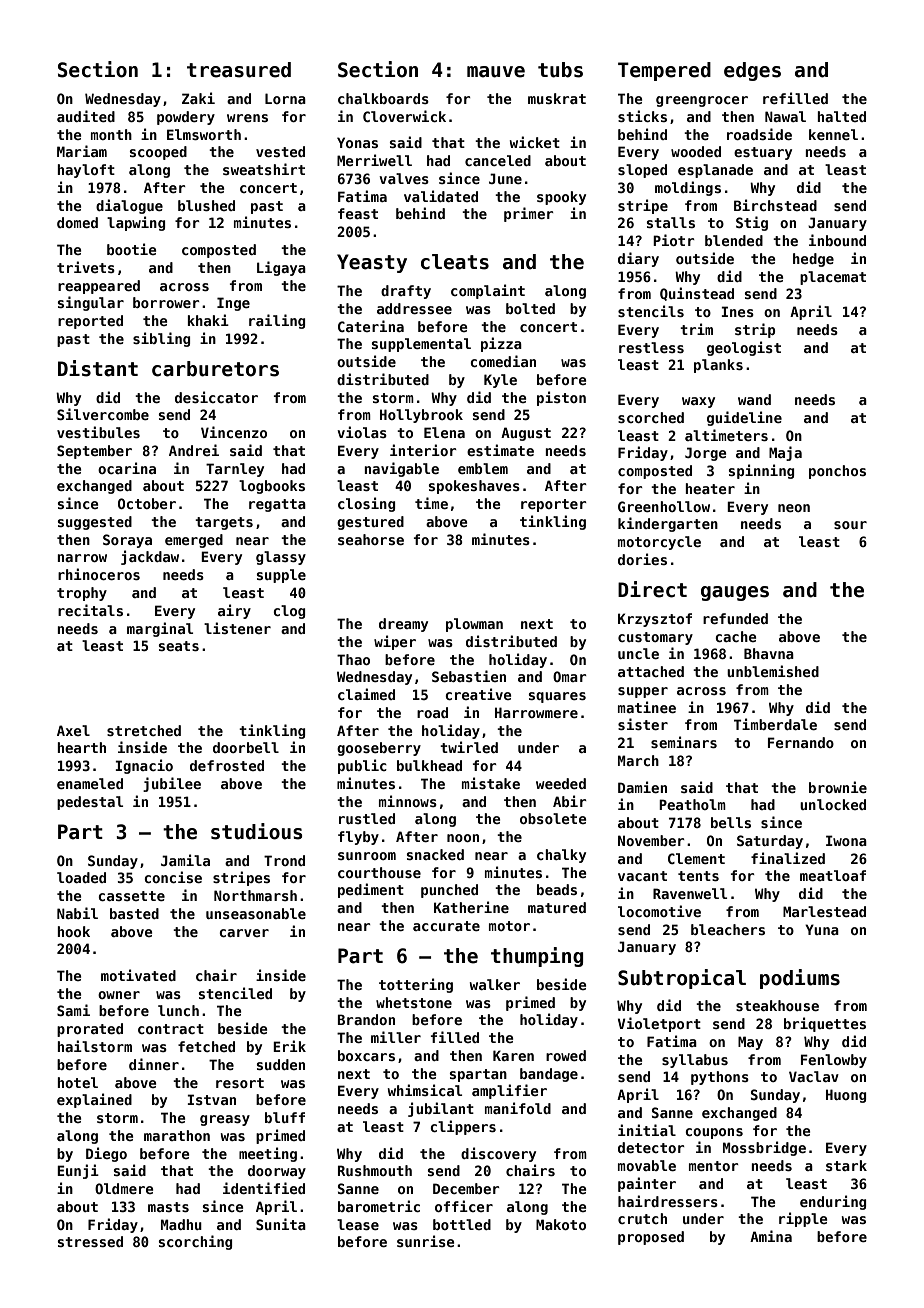 This document has height=1308, width=924. Describe the element at coordinates (773, 671) in the document. I see `unblemished` at that location.
